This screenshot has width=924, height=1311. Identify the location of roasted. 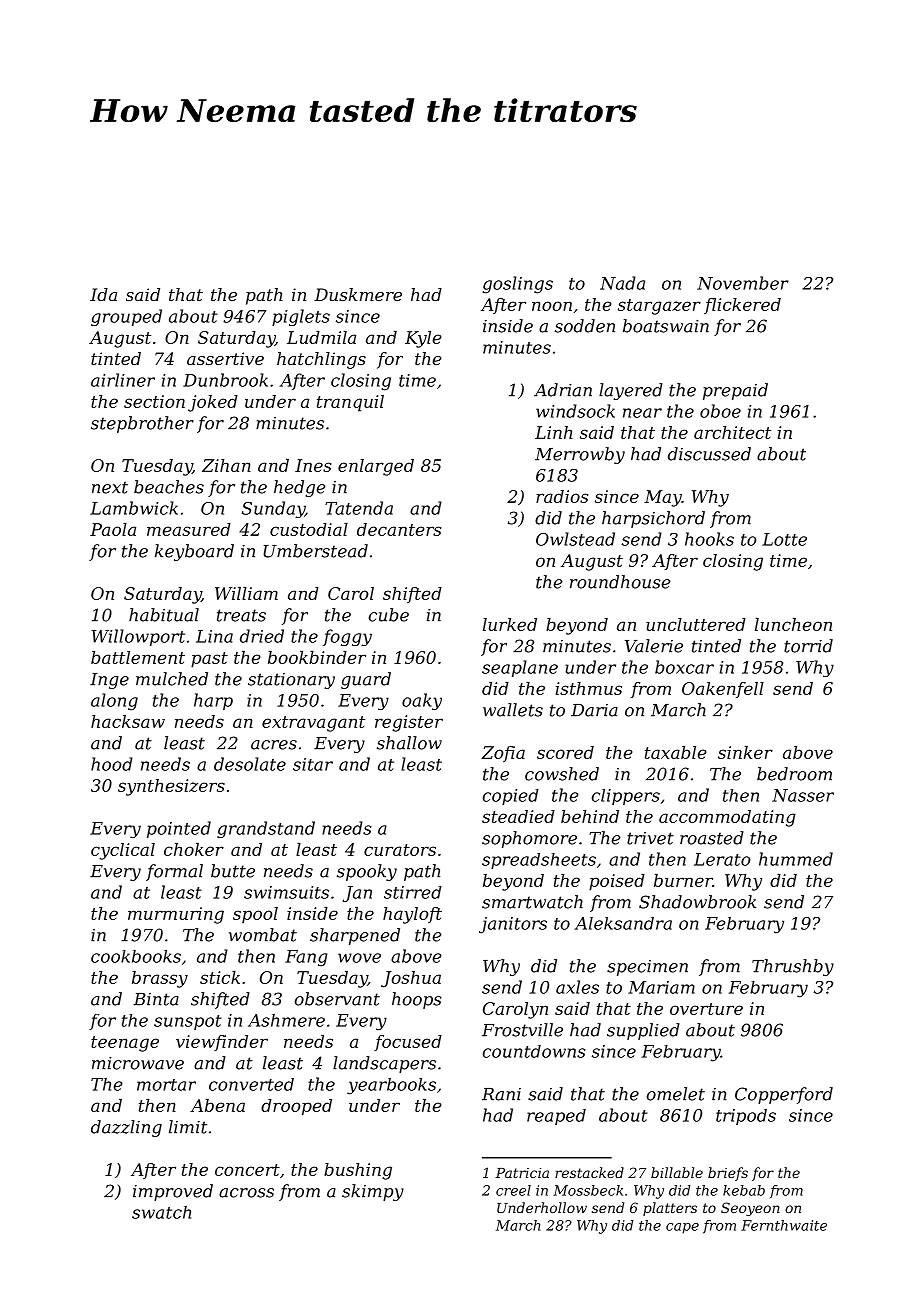
(712, 838).
